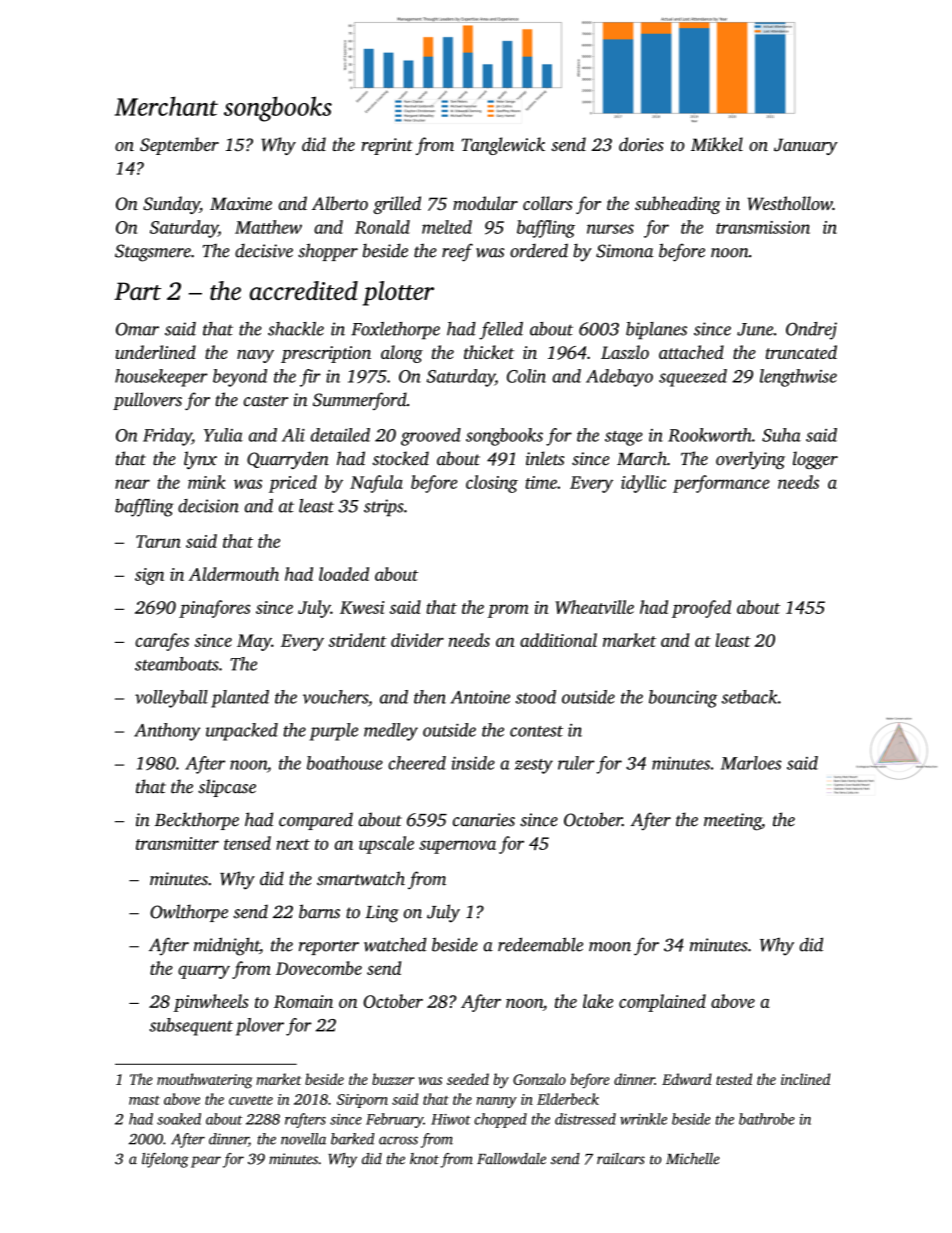 Image resolution: width=952 pixels, height=1233 pixels. Describe the element at coordinates (227, 946) in the image. I see `midnight` at that location.
